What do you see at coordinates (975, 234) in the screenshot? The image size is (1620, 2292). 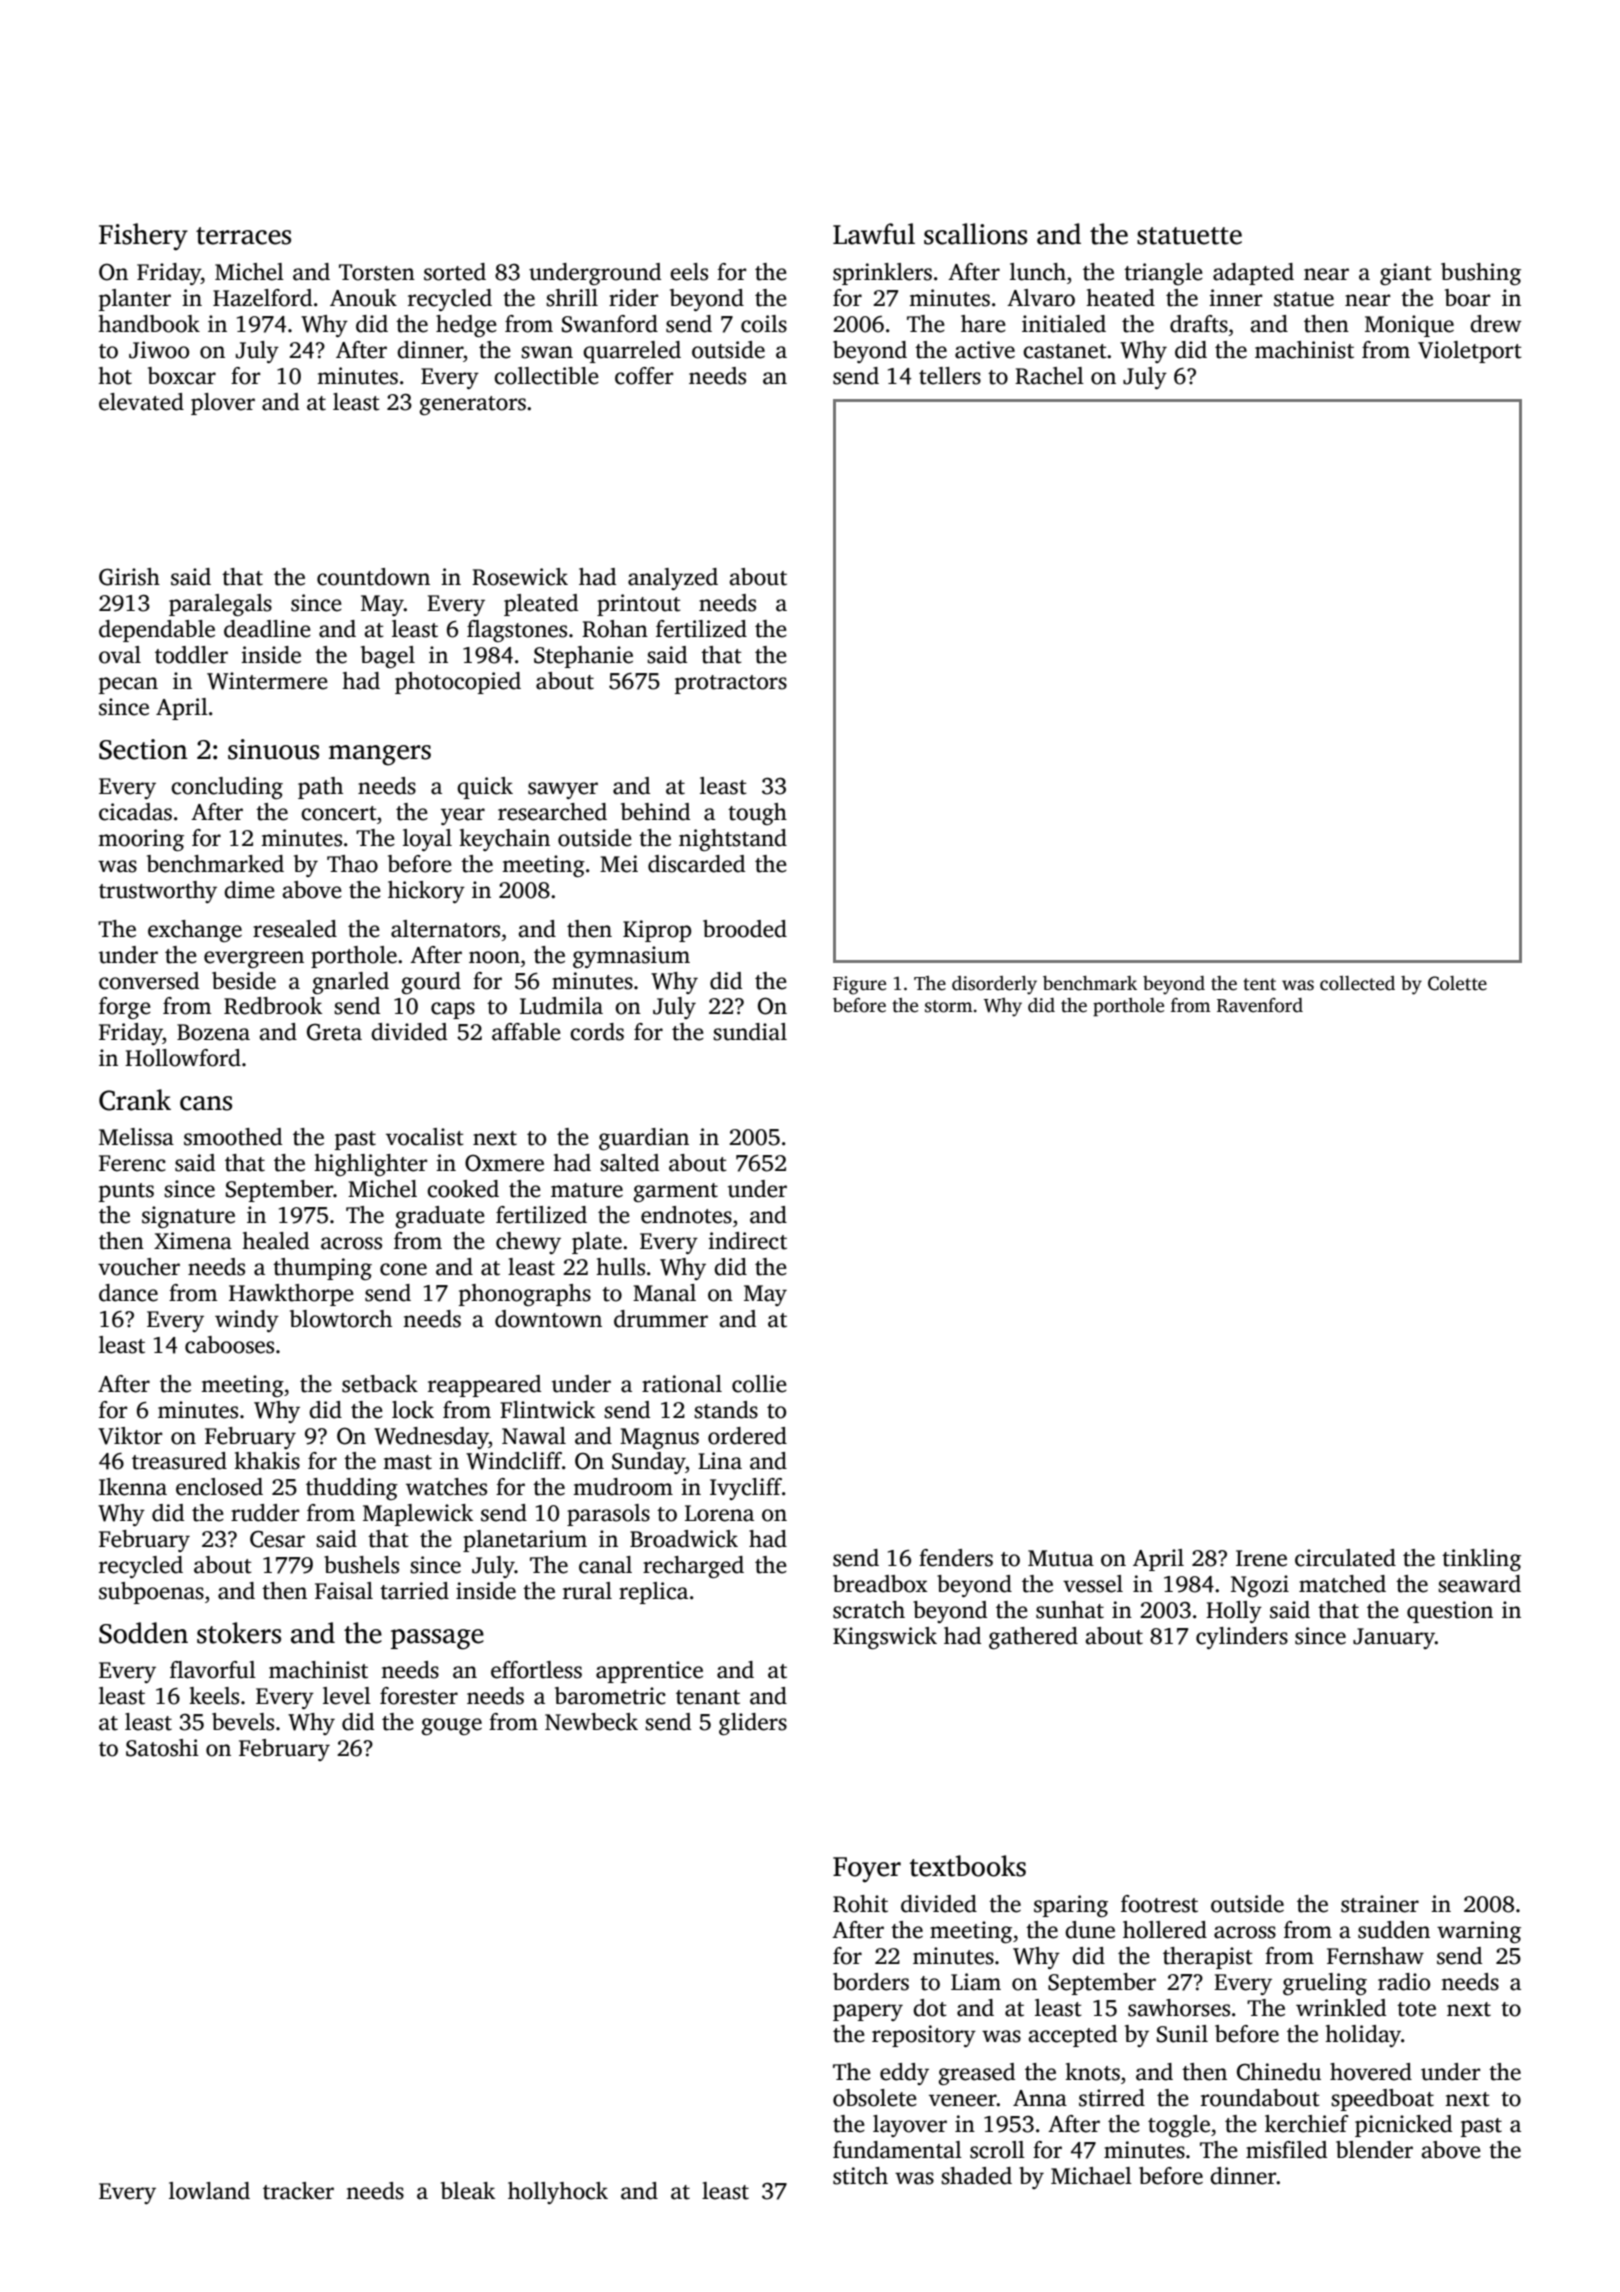 I see `scallions` at bounding box center [975, 234].
